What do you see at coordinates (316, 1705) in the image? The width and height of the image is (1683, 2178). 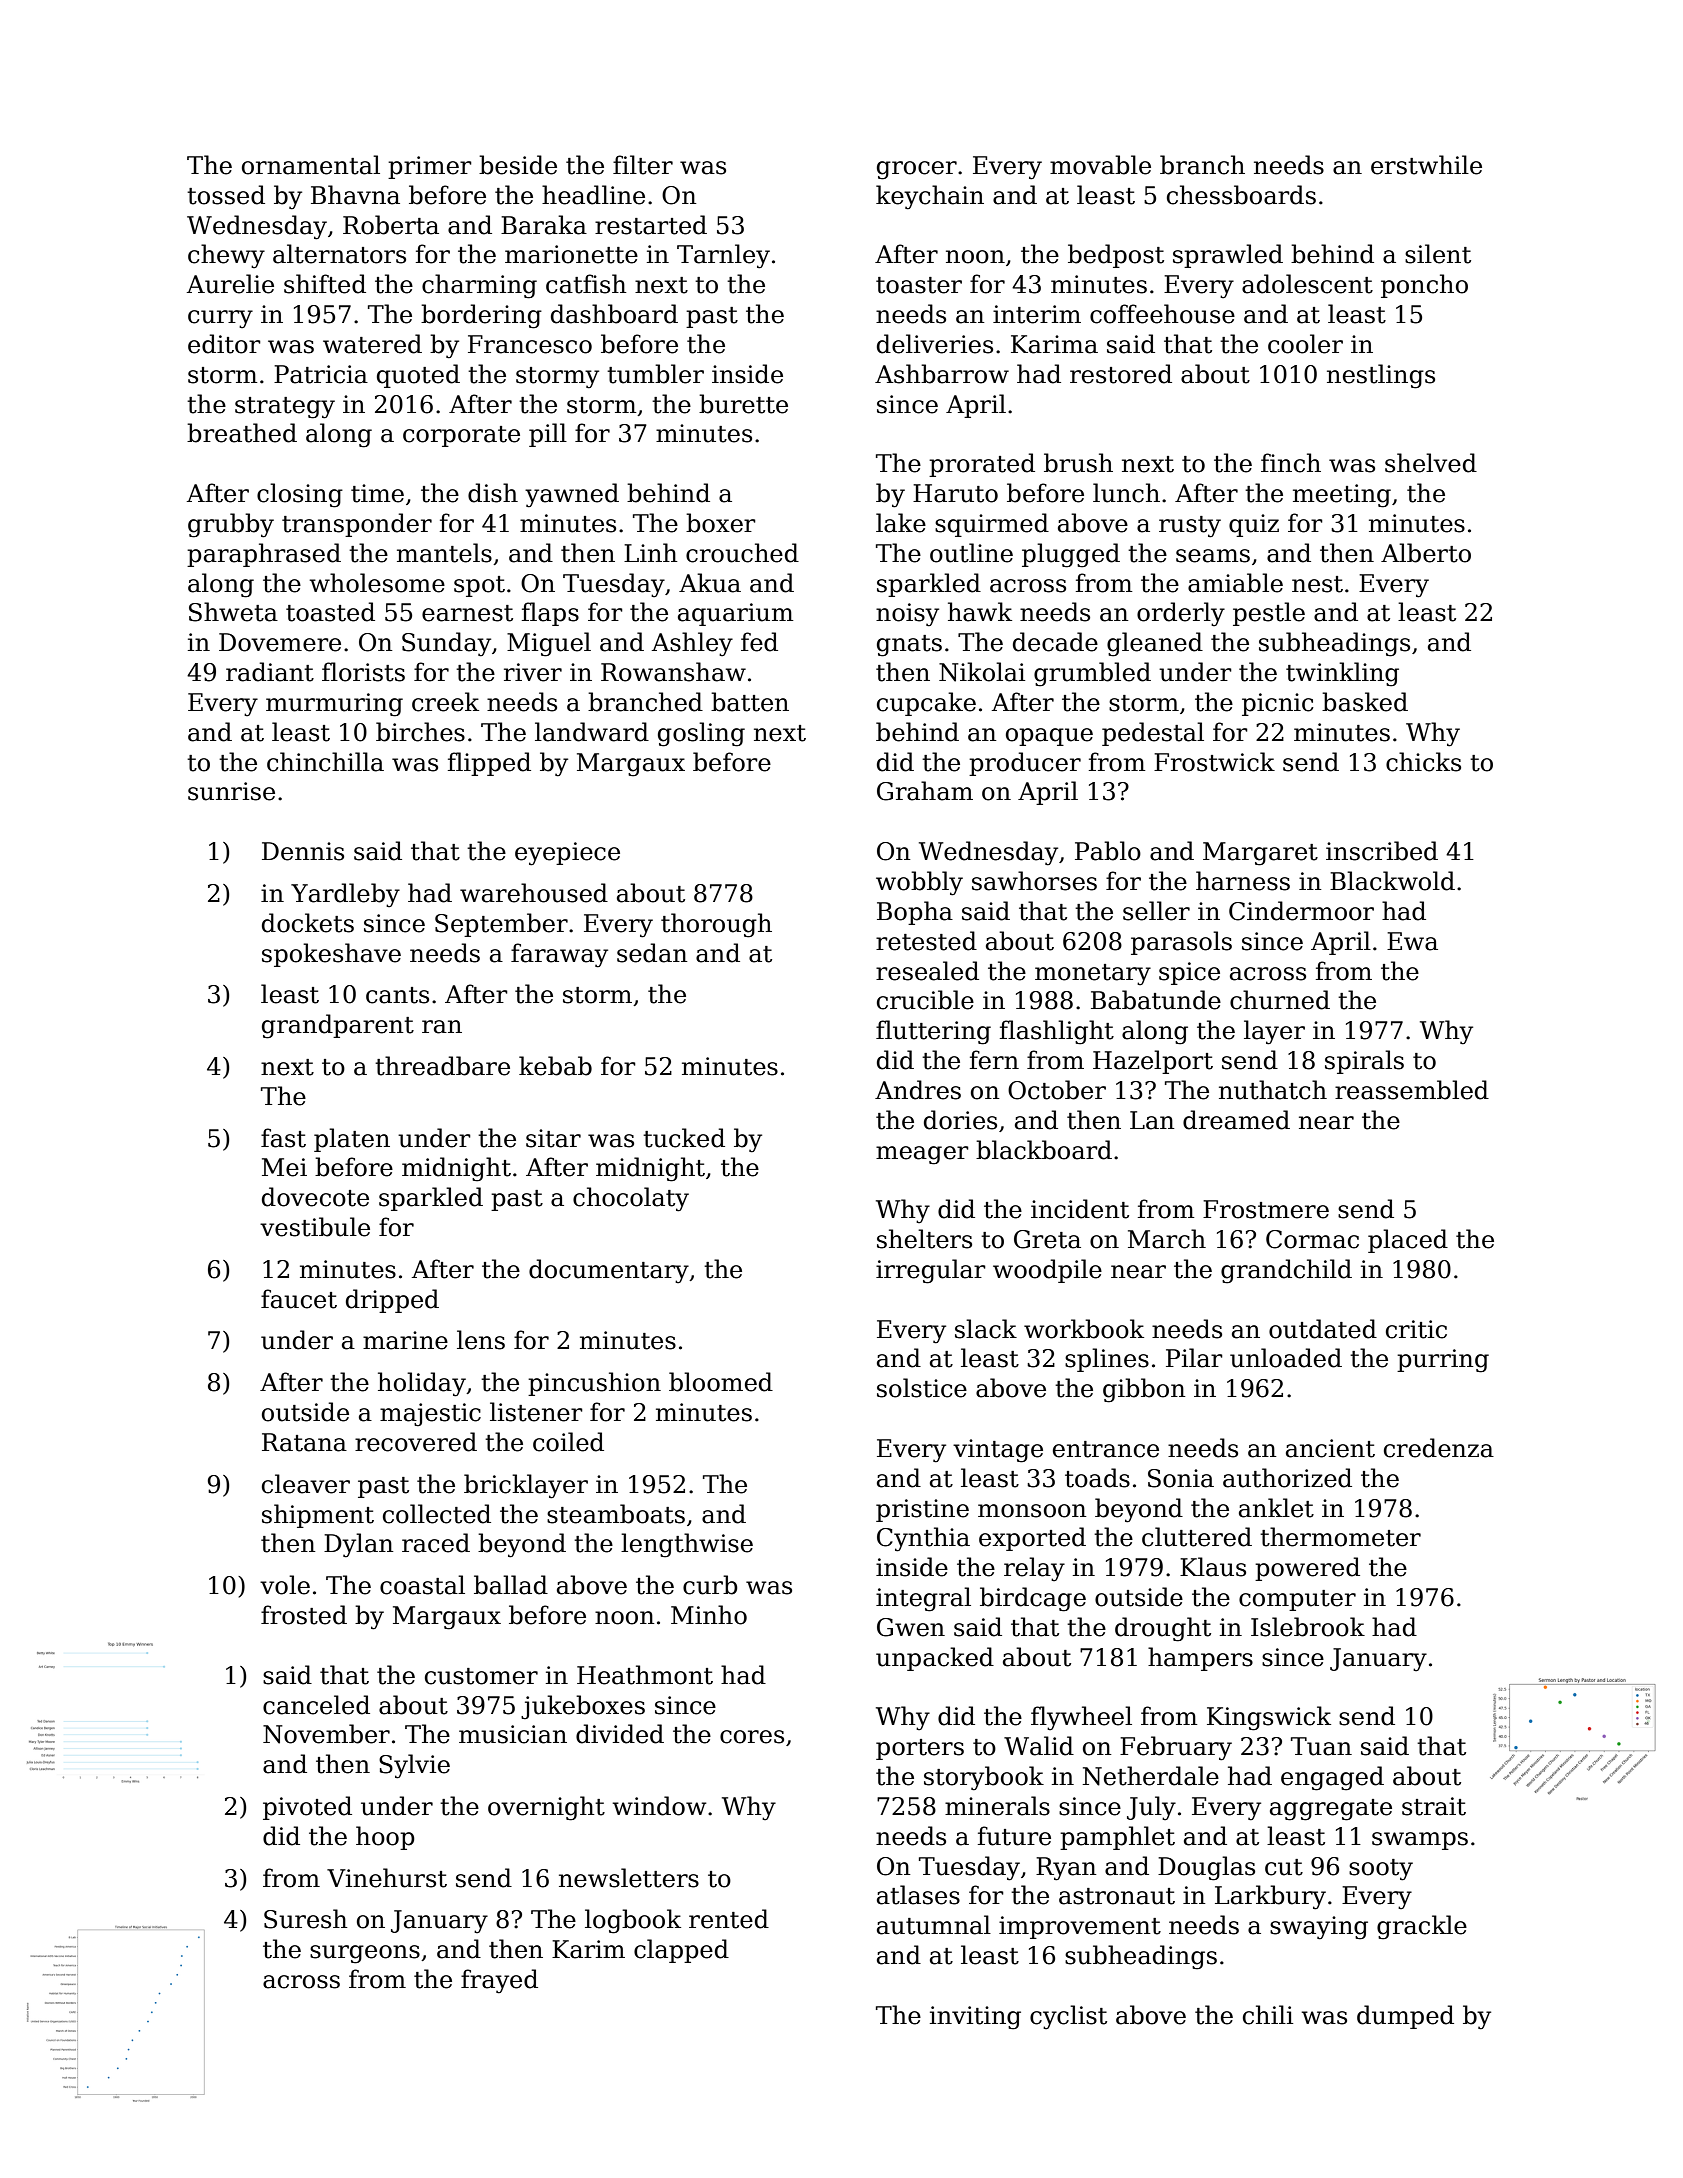 I see `canceled` at bounding box center [316, 1705].
